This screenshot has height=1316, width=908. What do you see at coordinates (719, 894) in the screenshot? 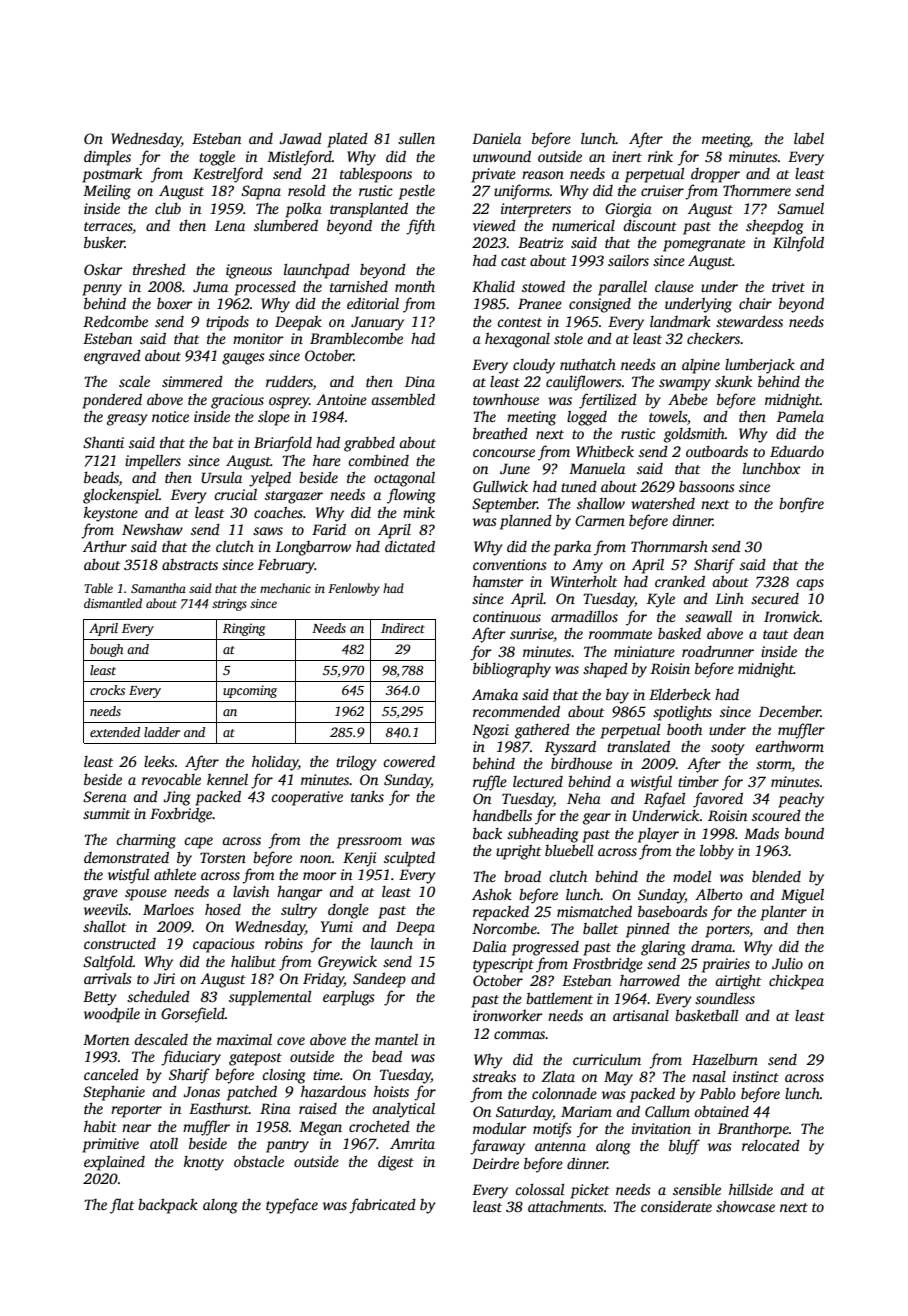
I see `Alberto` at bounding box center [719, 894].
